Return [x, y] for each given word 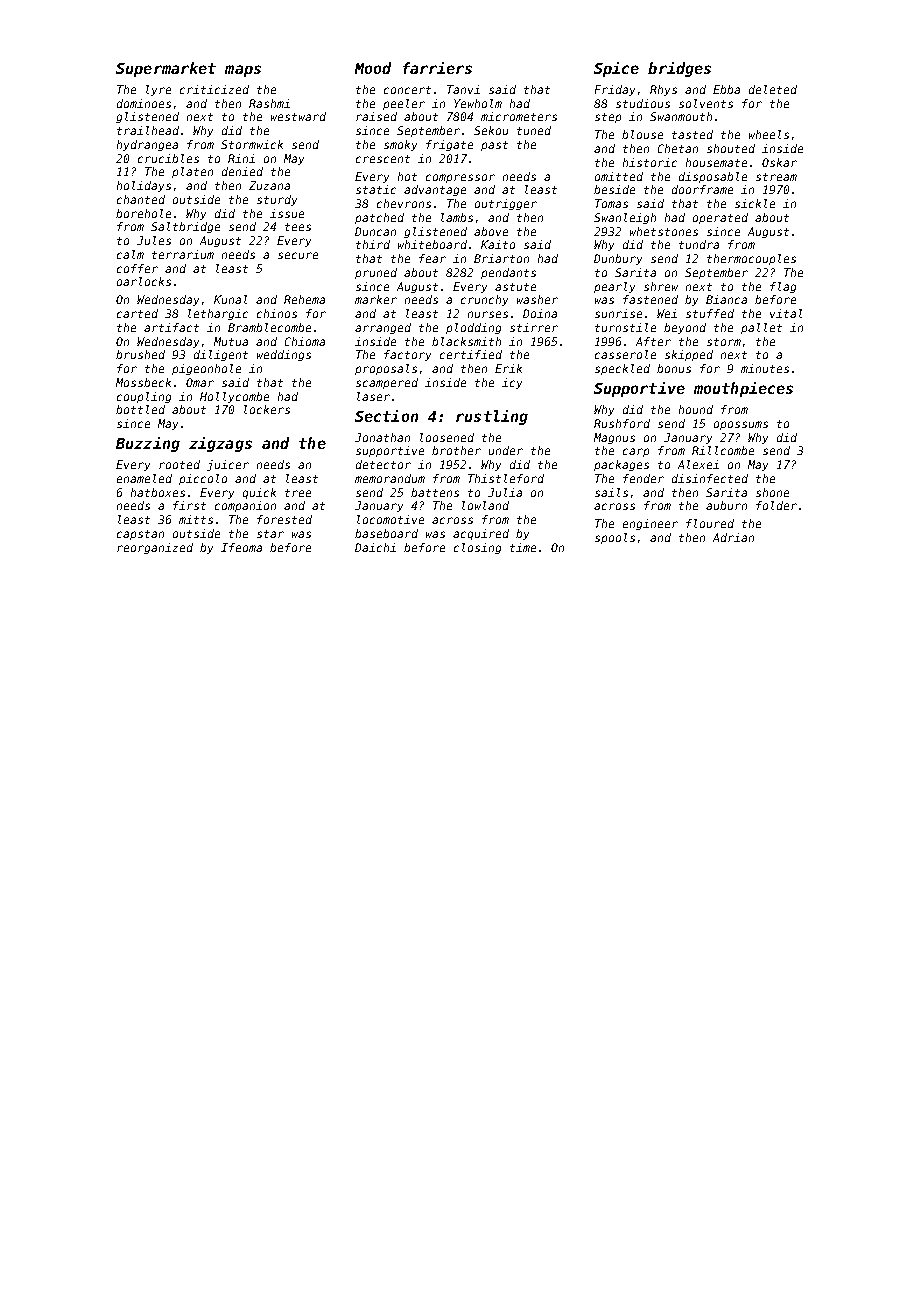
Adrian [733, 537]
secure [298, 255]
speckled [622, 369]
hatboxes [158, 492]
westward [298, 116]
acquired [481, 534]
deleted [773, 89]
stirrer [534, 327]
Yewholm [478, 103]
